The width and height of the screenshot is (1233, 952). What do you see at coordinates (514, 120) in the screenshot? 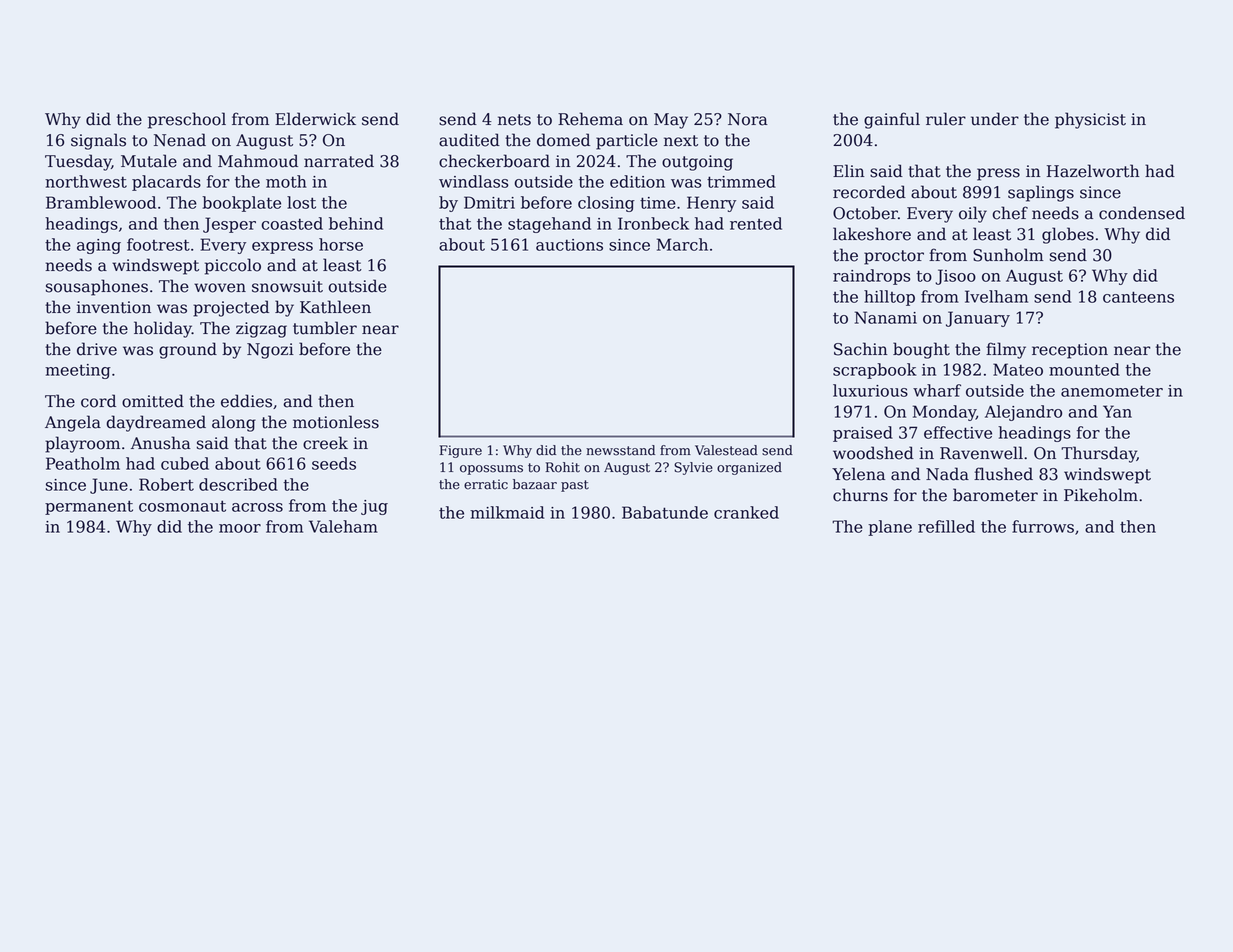
I see `nets` at bounding box center [514, 120].
